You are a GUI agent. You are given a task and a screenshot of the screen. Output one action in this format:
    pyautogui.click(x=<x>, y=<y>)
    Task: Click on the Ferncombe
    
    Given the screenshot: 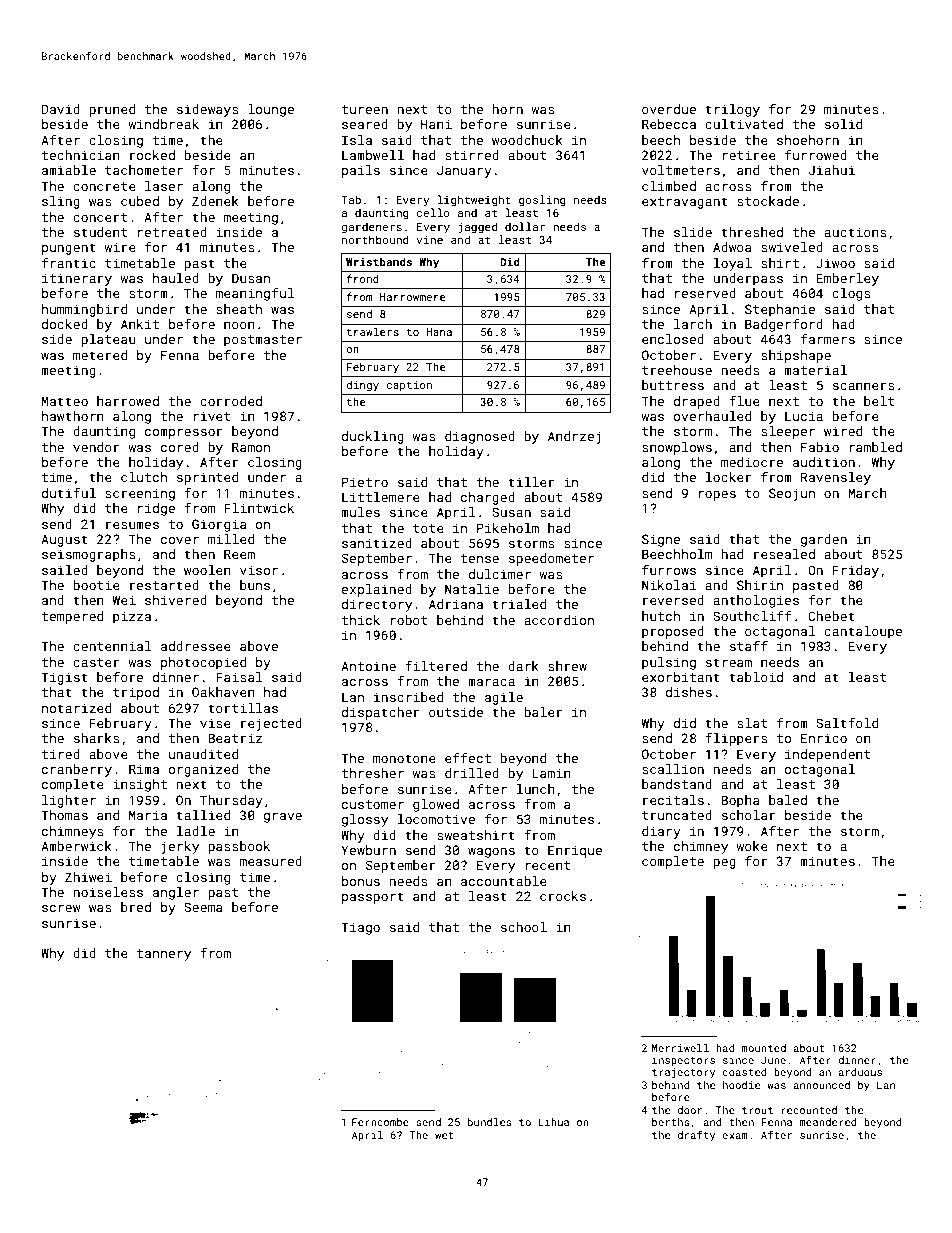 What is the action you would take?
    pyautogui.click(x=380, y=1122)
